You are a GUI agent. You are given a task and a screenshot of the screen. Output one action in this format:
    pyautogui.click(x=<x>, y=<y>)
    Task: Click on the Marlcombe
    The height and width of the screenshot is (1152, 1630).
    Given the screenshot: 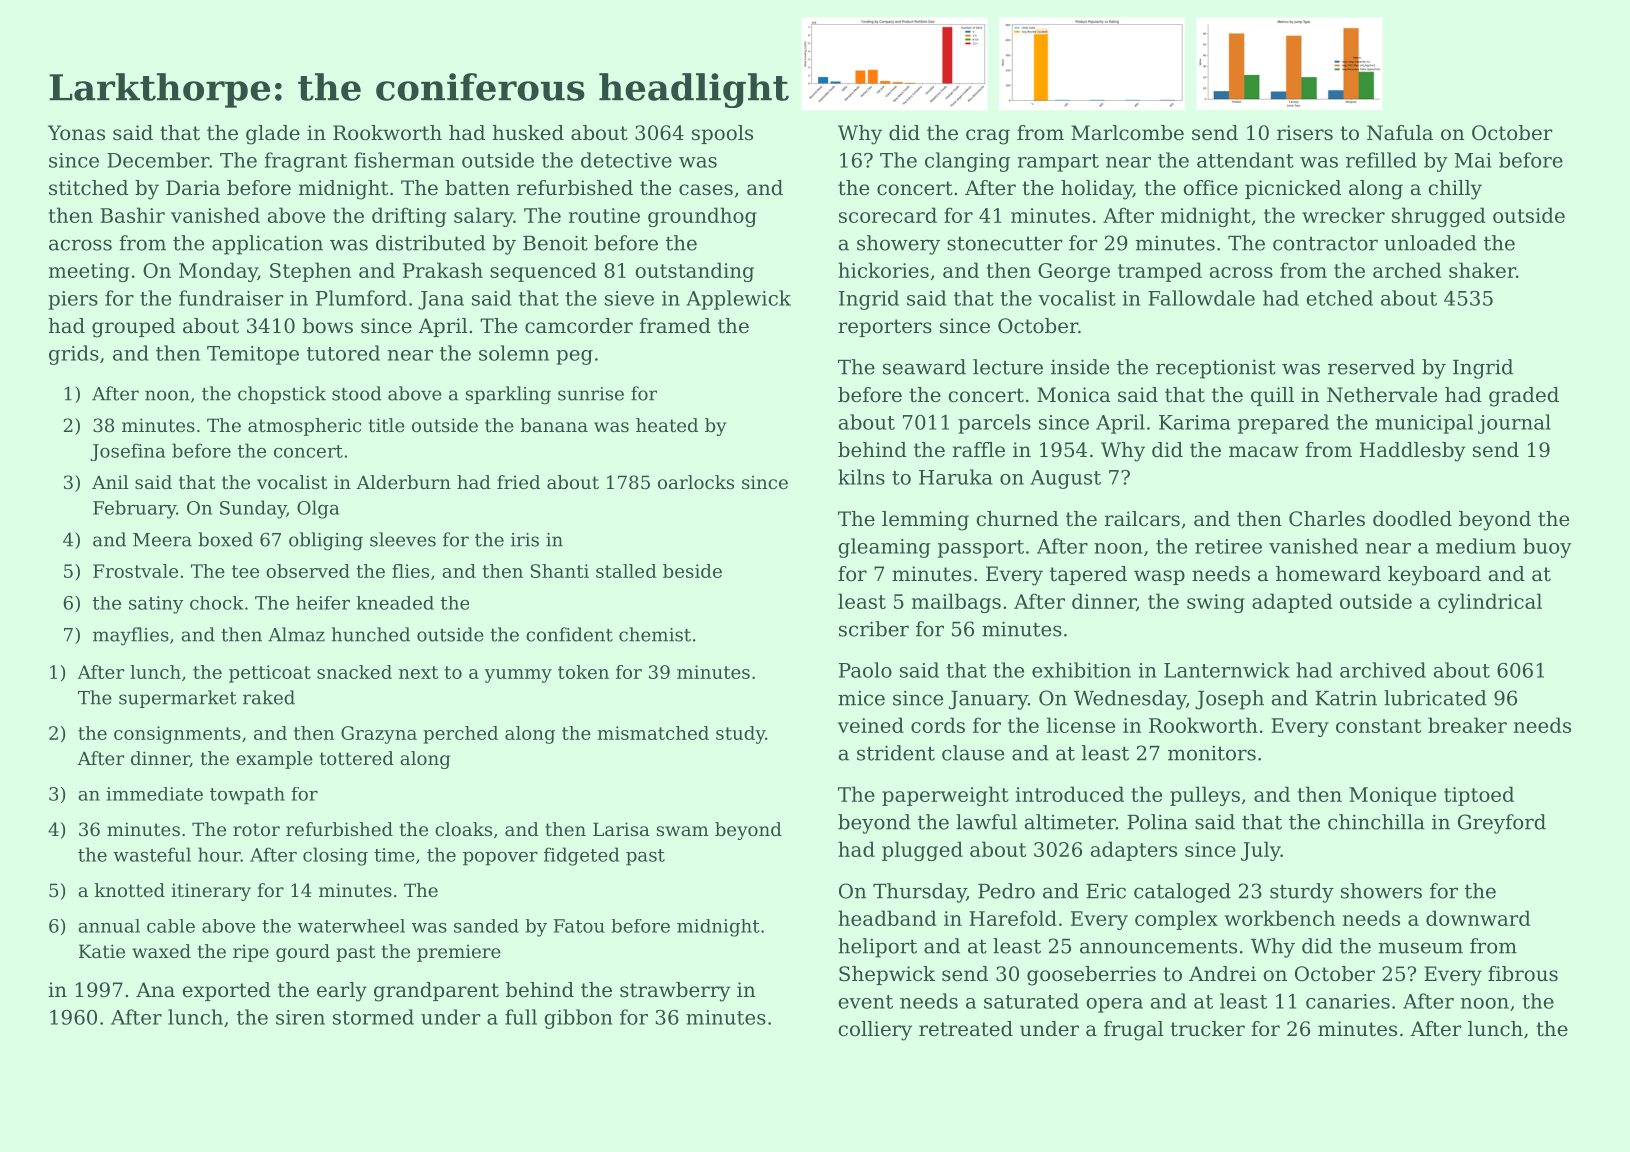 What is the action you would take?
    pyautogui.click(x=1127, y=133)
